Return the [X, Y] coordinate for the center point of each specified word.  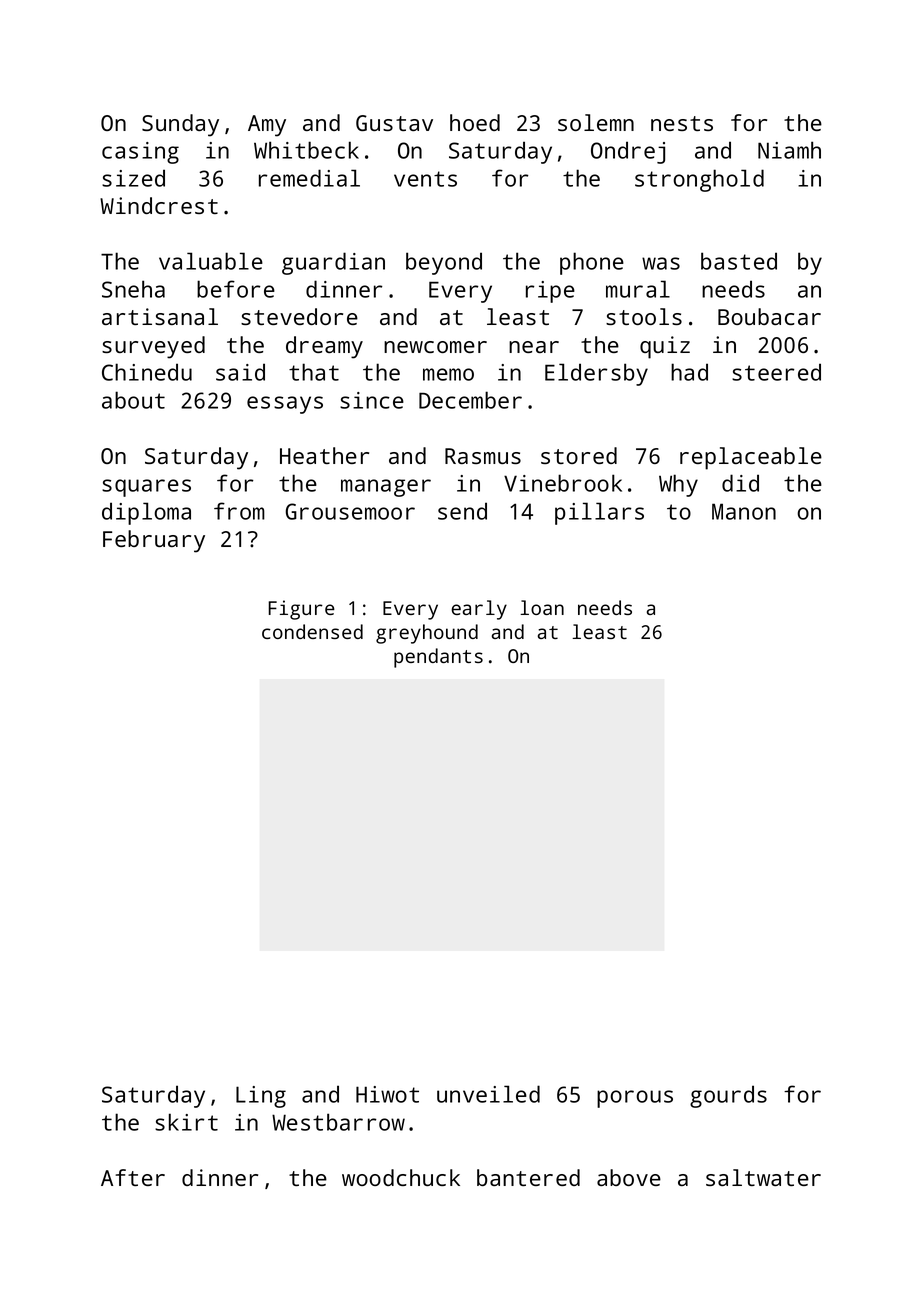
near [534, 347]
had [689, 372]
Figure [301, 610]
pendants [438, 658]
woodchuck [401, 1177]
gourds [728, 1096]
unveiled [488, 1094]
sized [133, 178]
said [240, 372]
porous [635, 1099]
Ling [261, 1097]
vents [425, 179]
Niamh [789, 150]
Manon [744, 511]
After [133, 1177]
